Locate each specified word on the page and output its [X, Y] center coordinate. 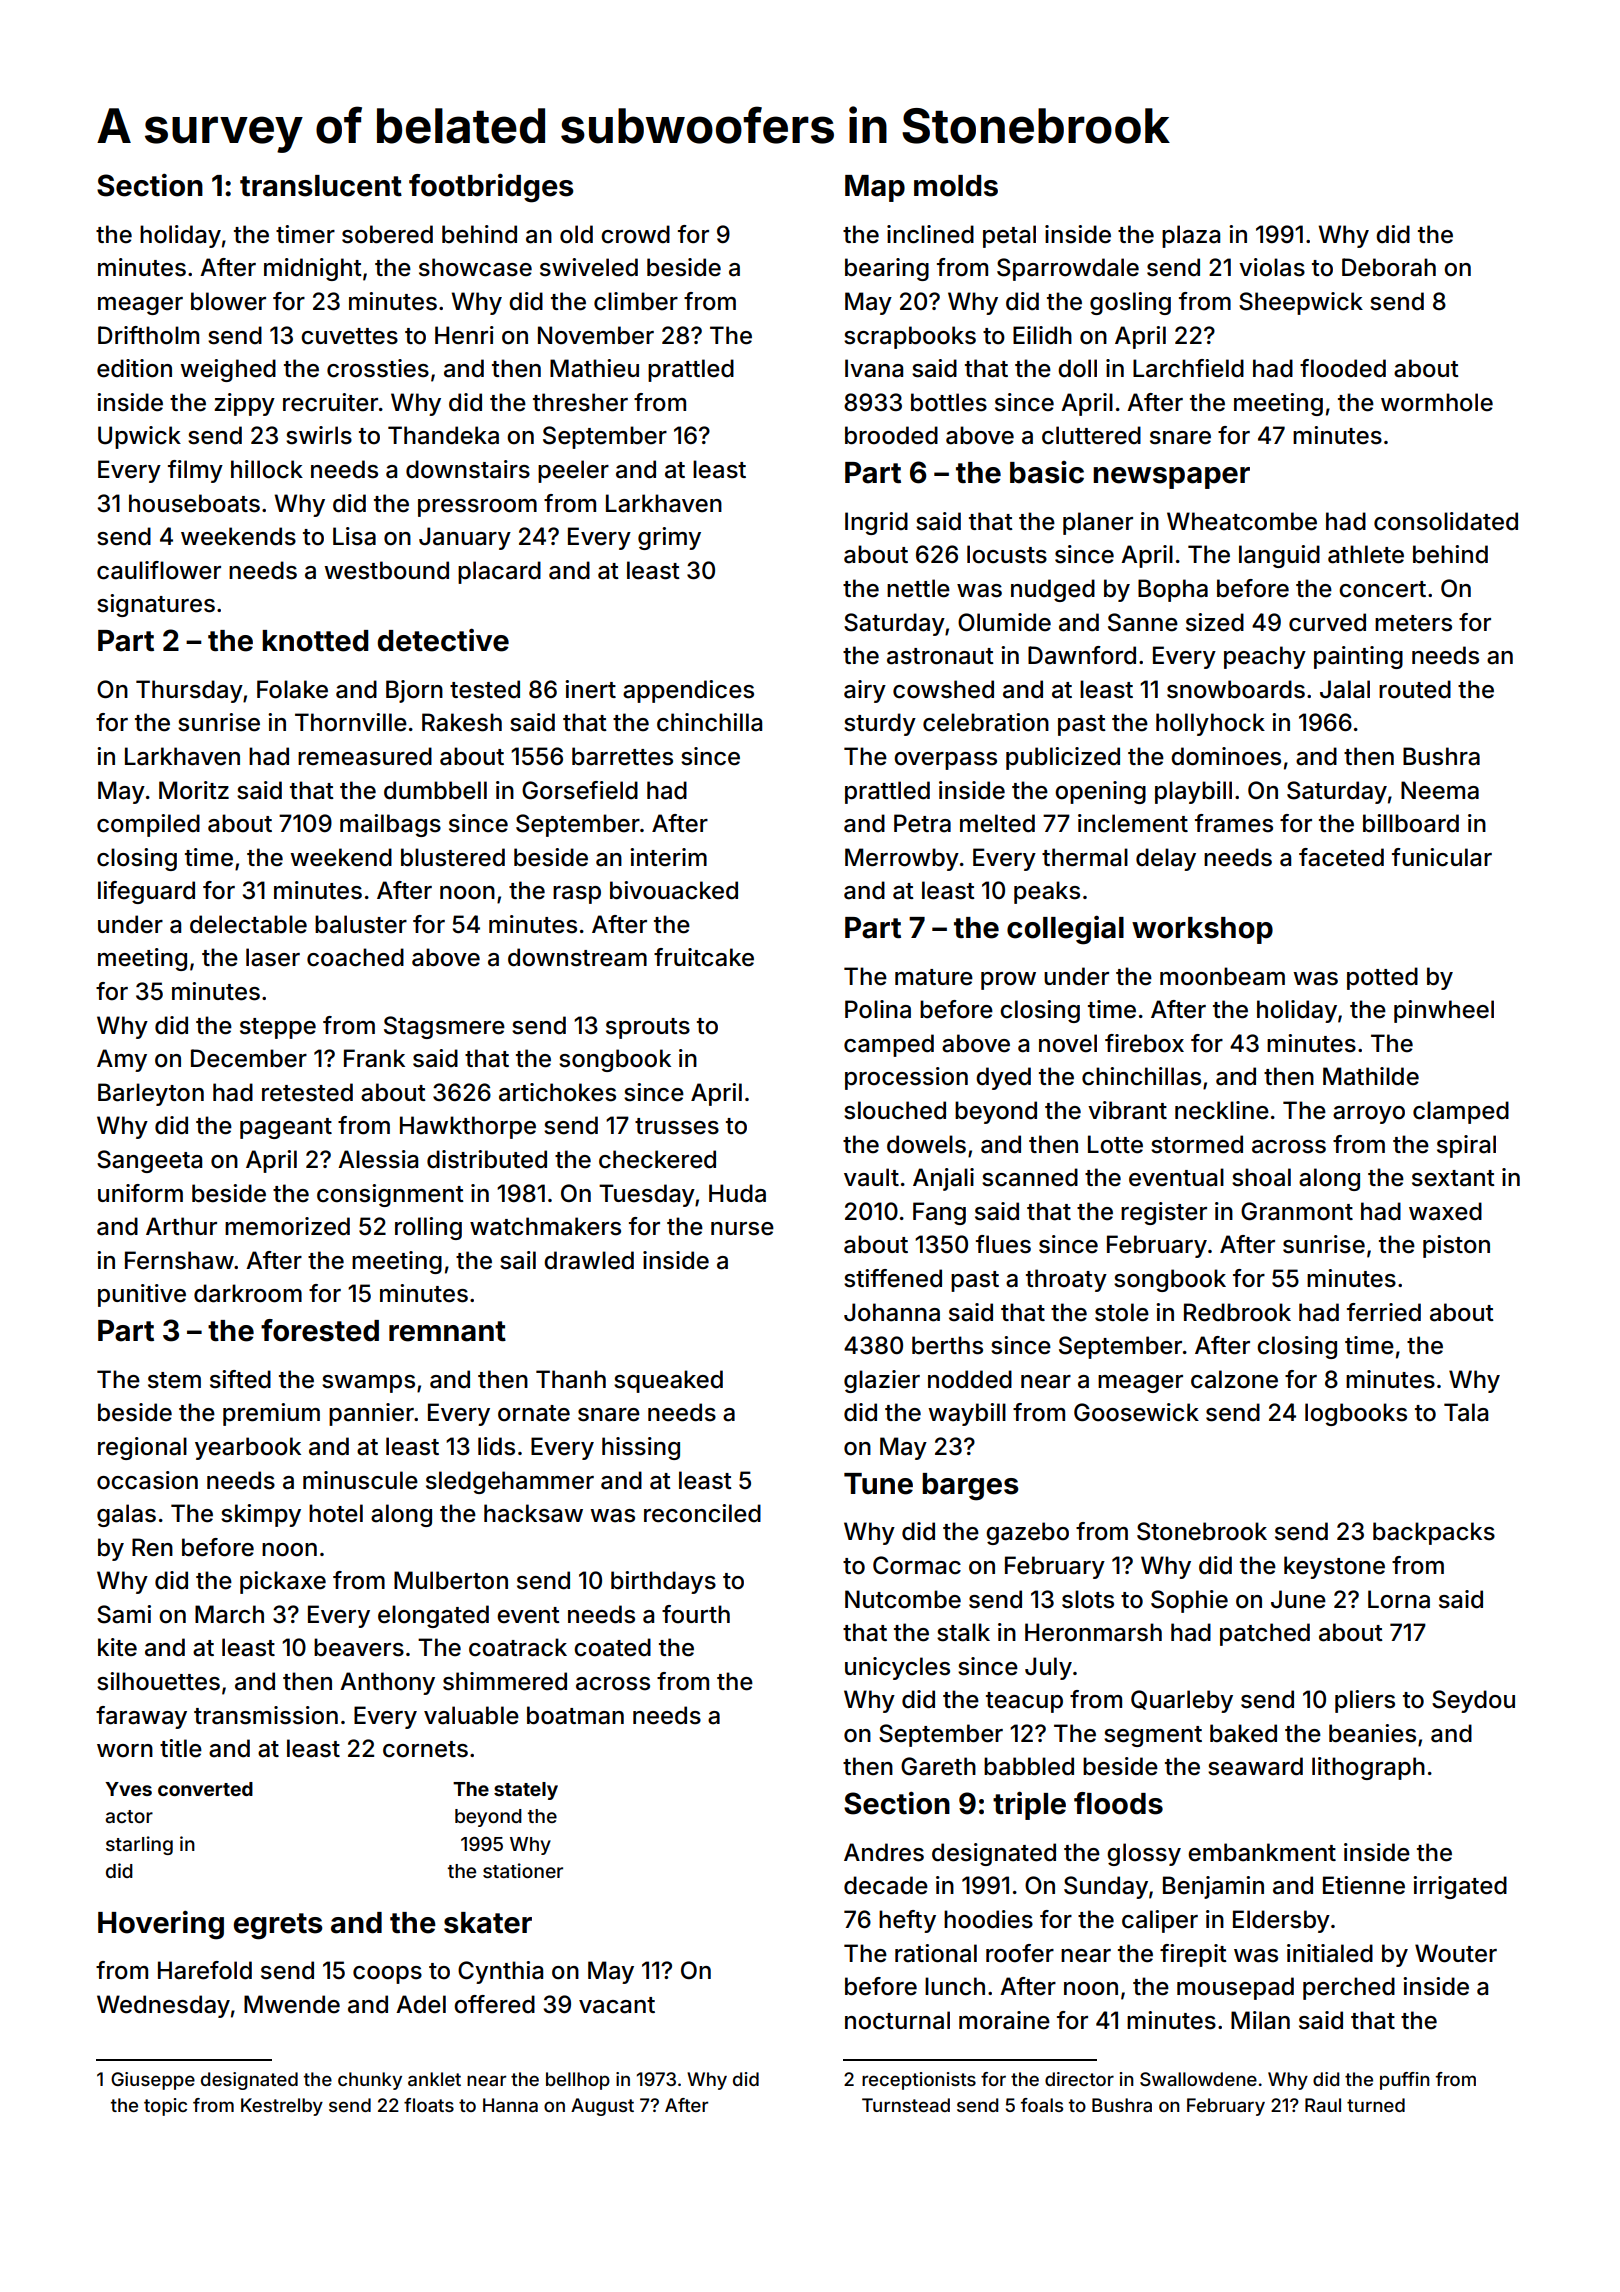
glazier [882, 1381]
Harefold [205, 1970]
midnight [313, 269]
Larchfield [1188, 368]
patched [1265, 1634]
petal [1009, 236]
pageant [286, 1128]
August [602, 2107]
